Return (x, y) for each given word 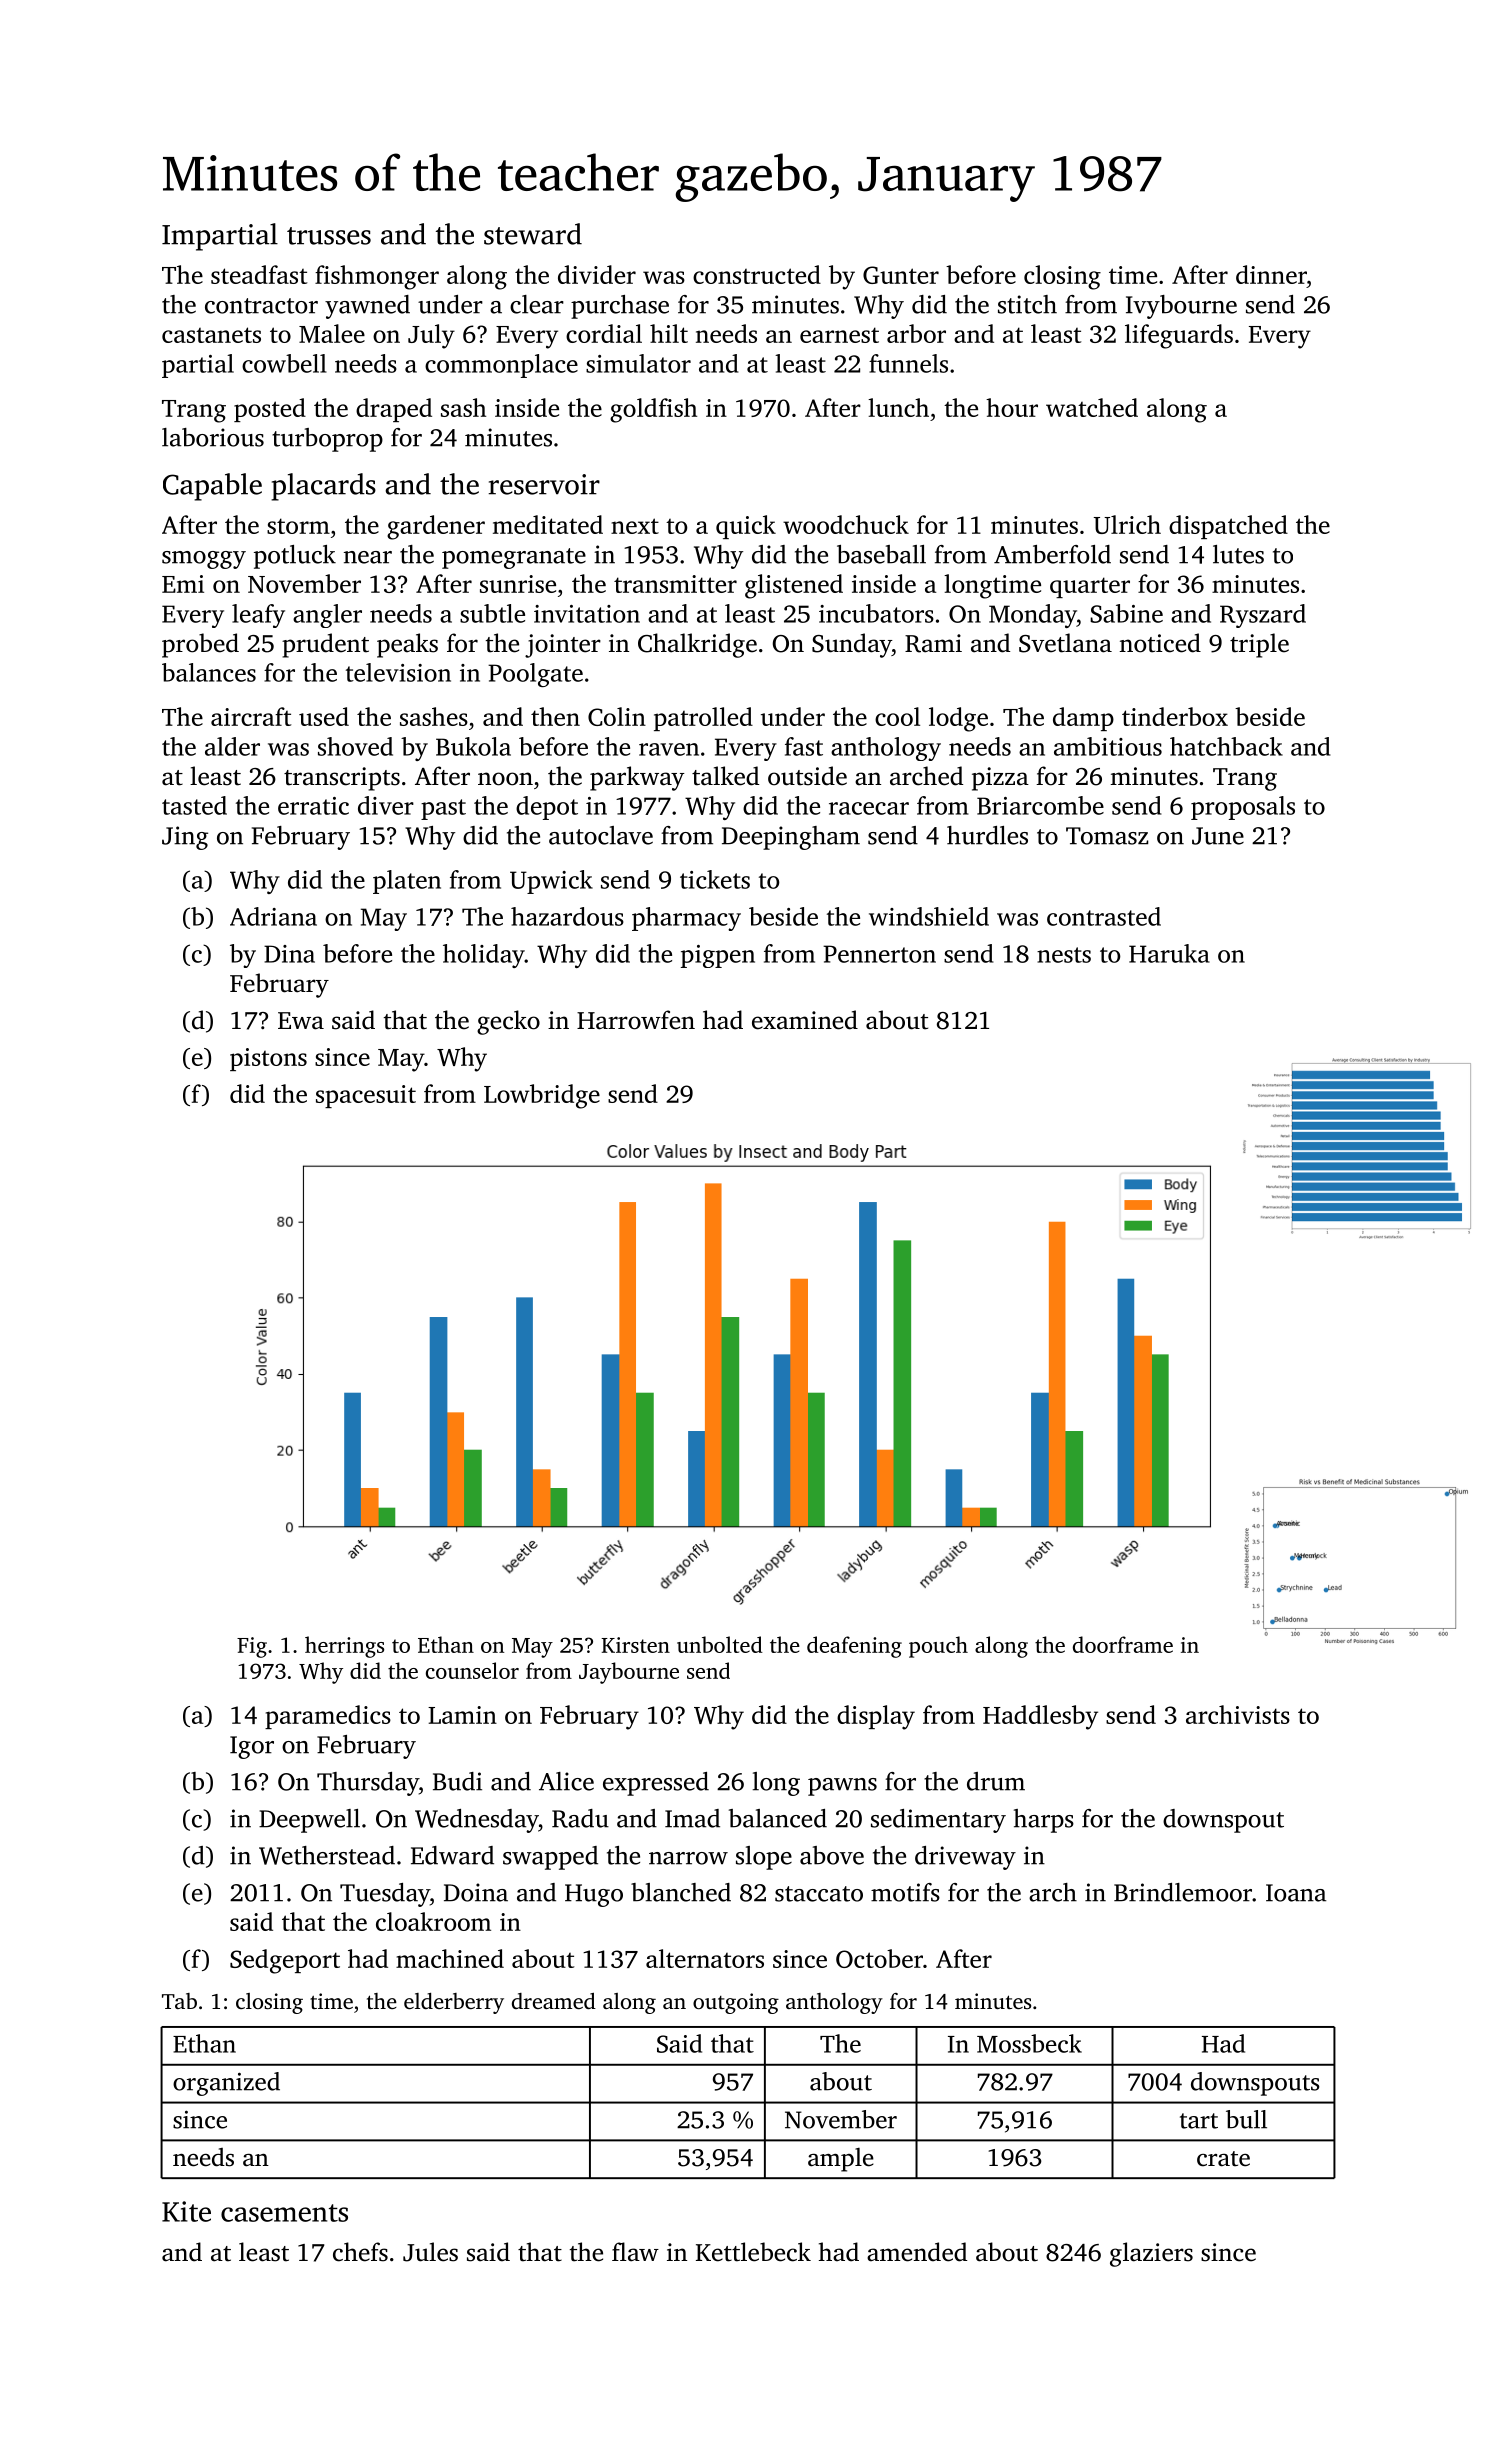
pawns (842, 1787)
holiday (484, 956)
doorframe (1123, 1644)
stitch (1027, 304)
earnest (839, 335)
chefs (360, 2252)
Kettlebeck (753, 2252)
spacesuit (366, 1096)
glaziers (1151, 2254)
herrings (344, 1647)
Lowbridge (542, 1096)
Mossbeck (1029, 2043)
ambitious (1108, 746)
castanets (211, 335)
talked (725, 776)
